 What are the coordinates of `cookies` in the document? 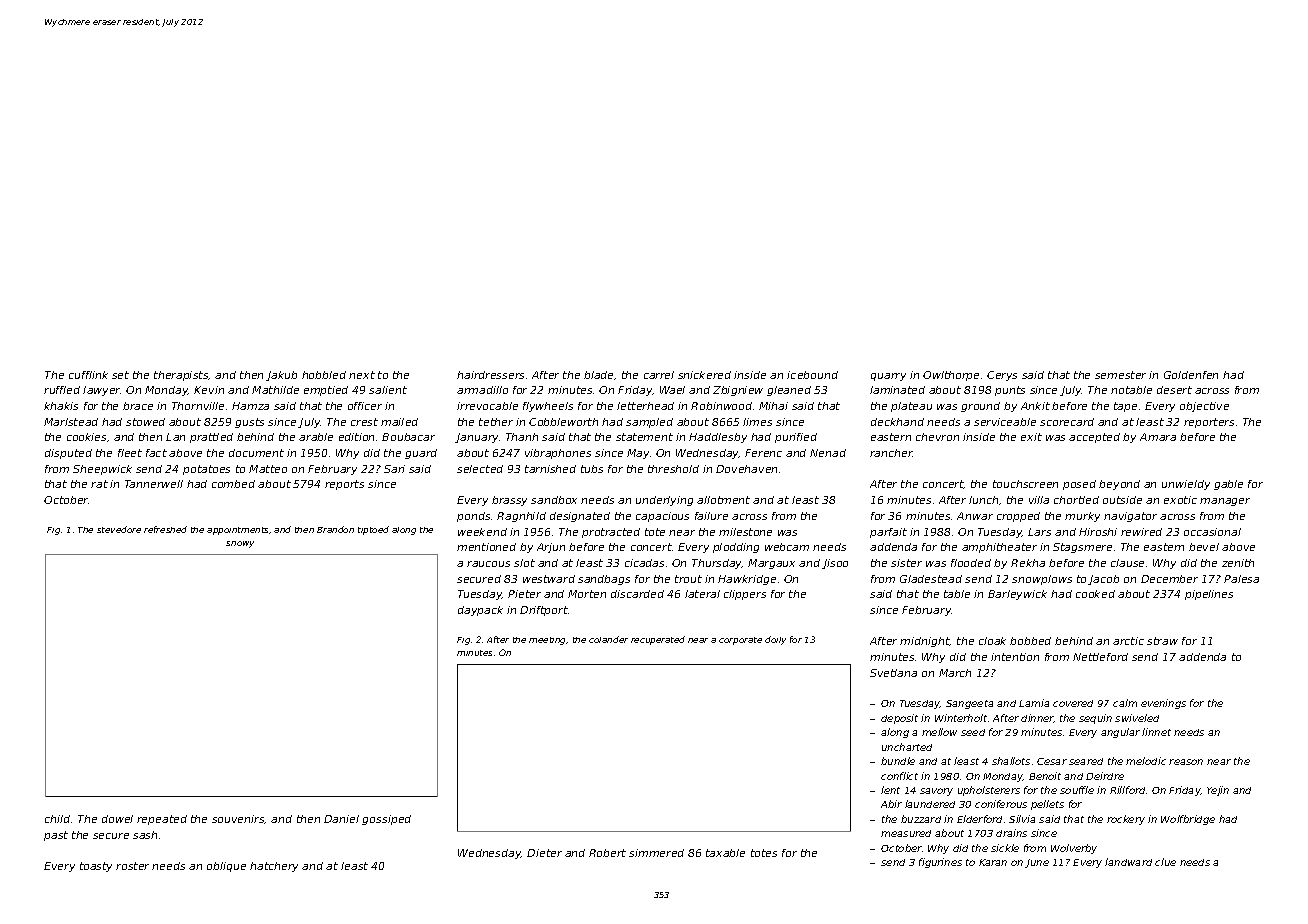 It's located at (86, 437).
